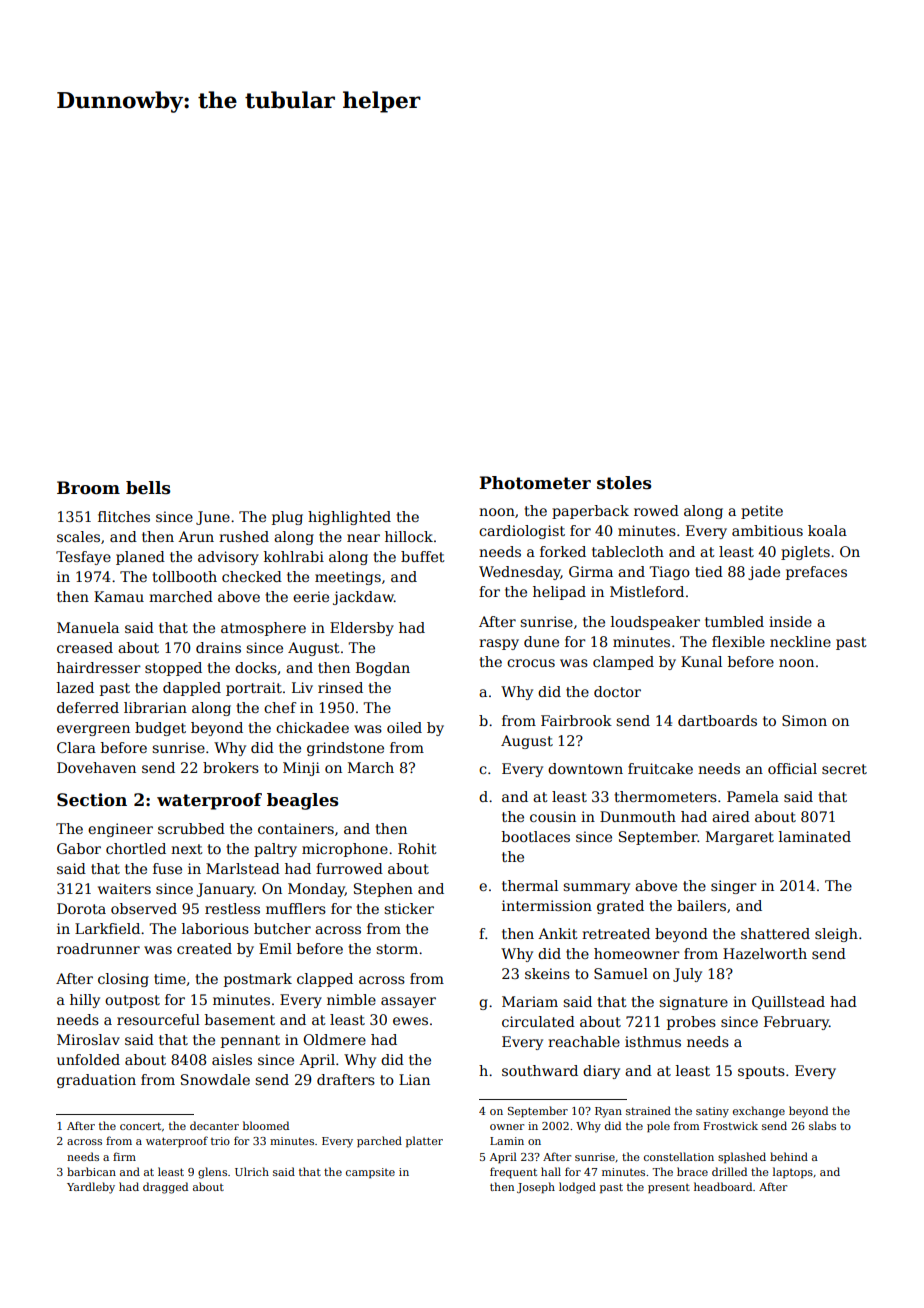 The height and width of the image is (1308, 924). Describe the element at coordinates (535, 483) in the image. I see `Photometer` at that location.
